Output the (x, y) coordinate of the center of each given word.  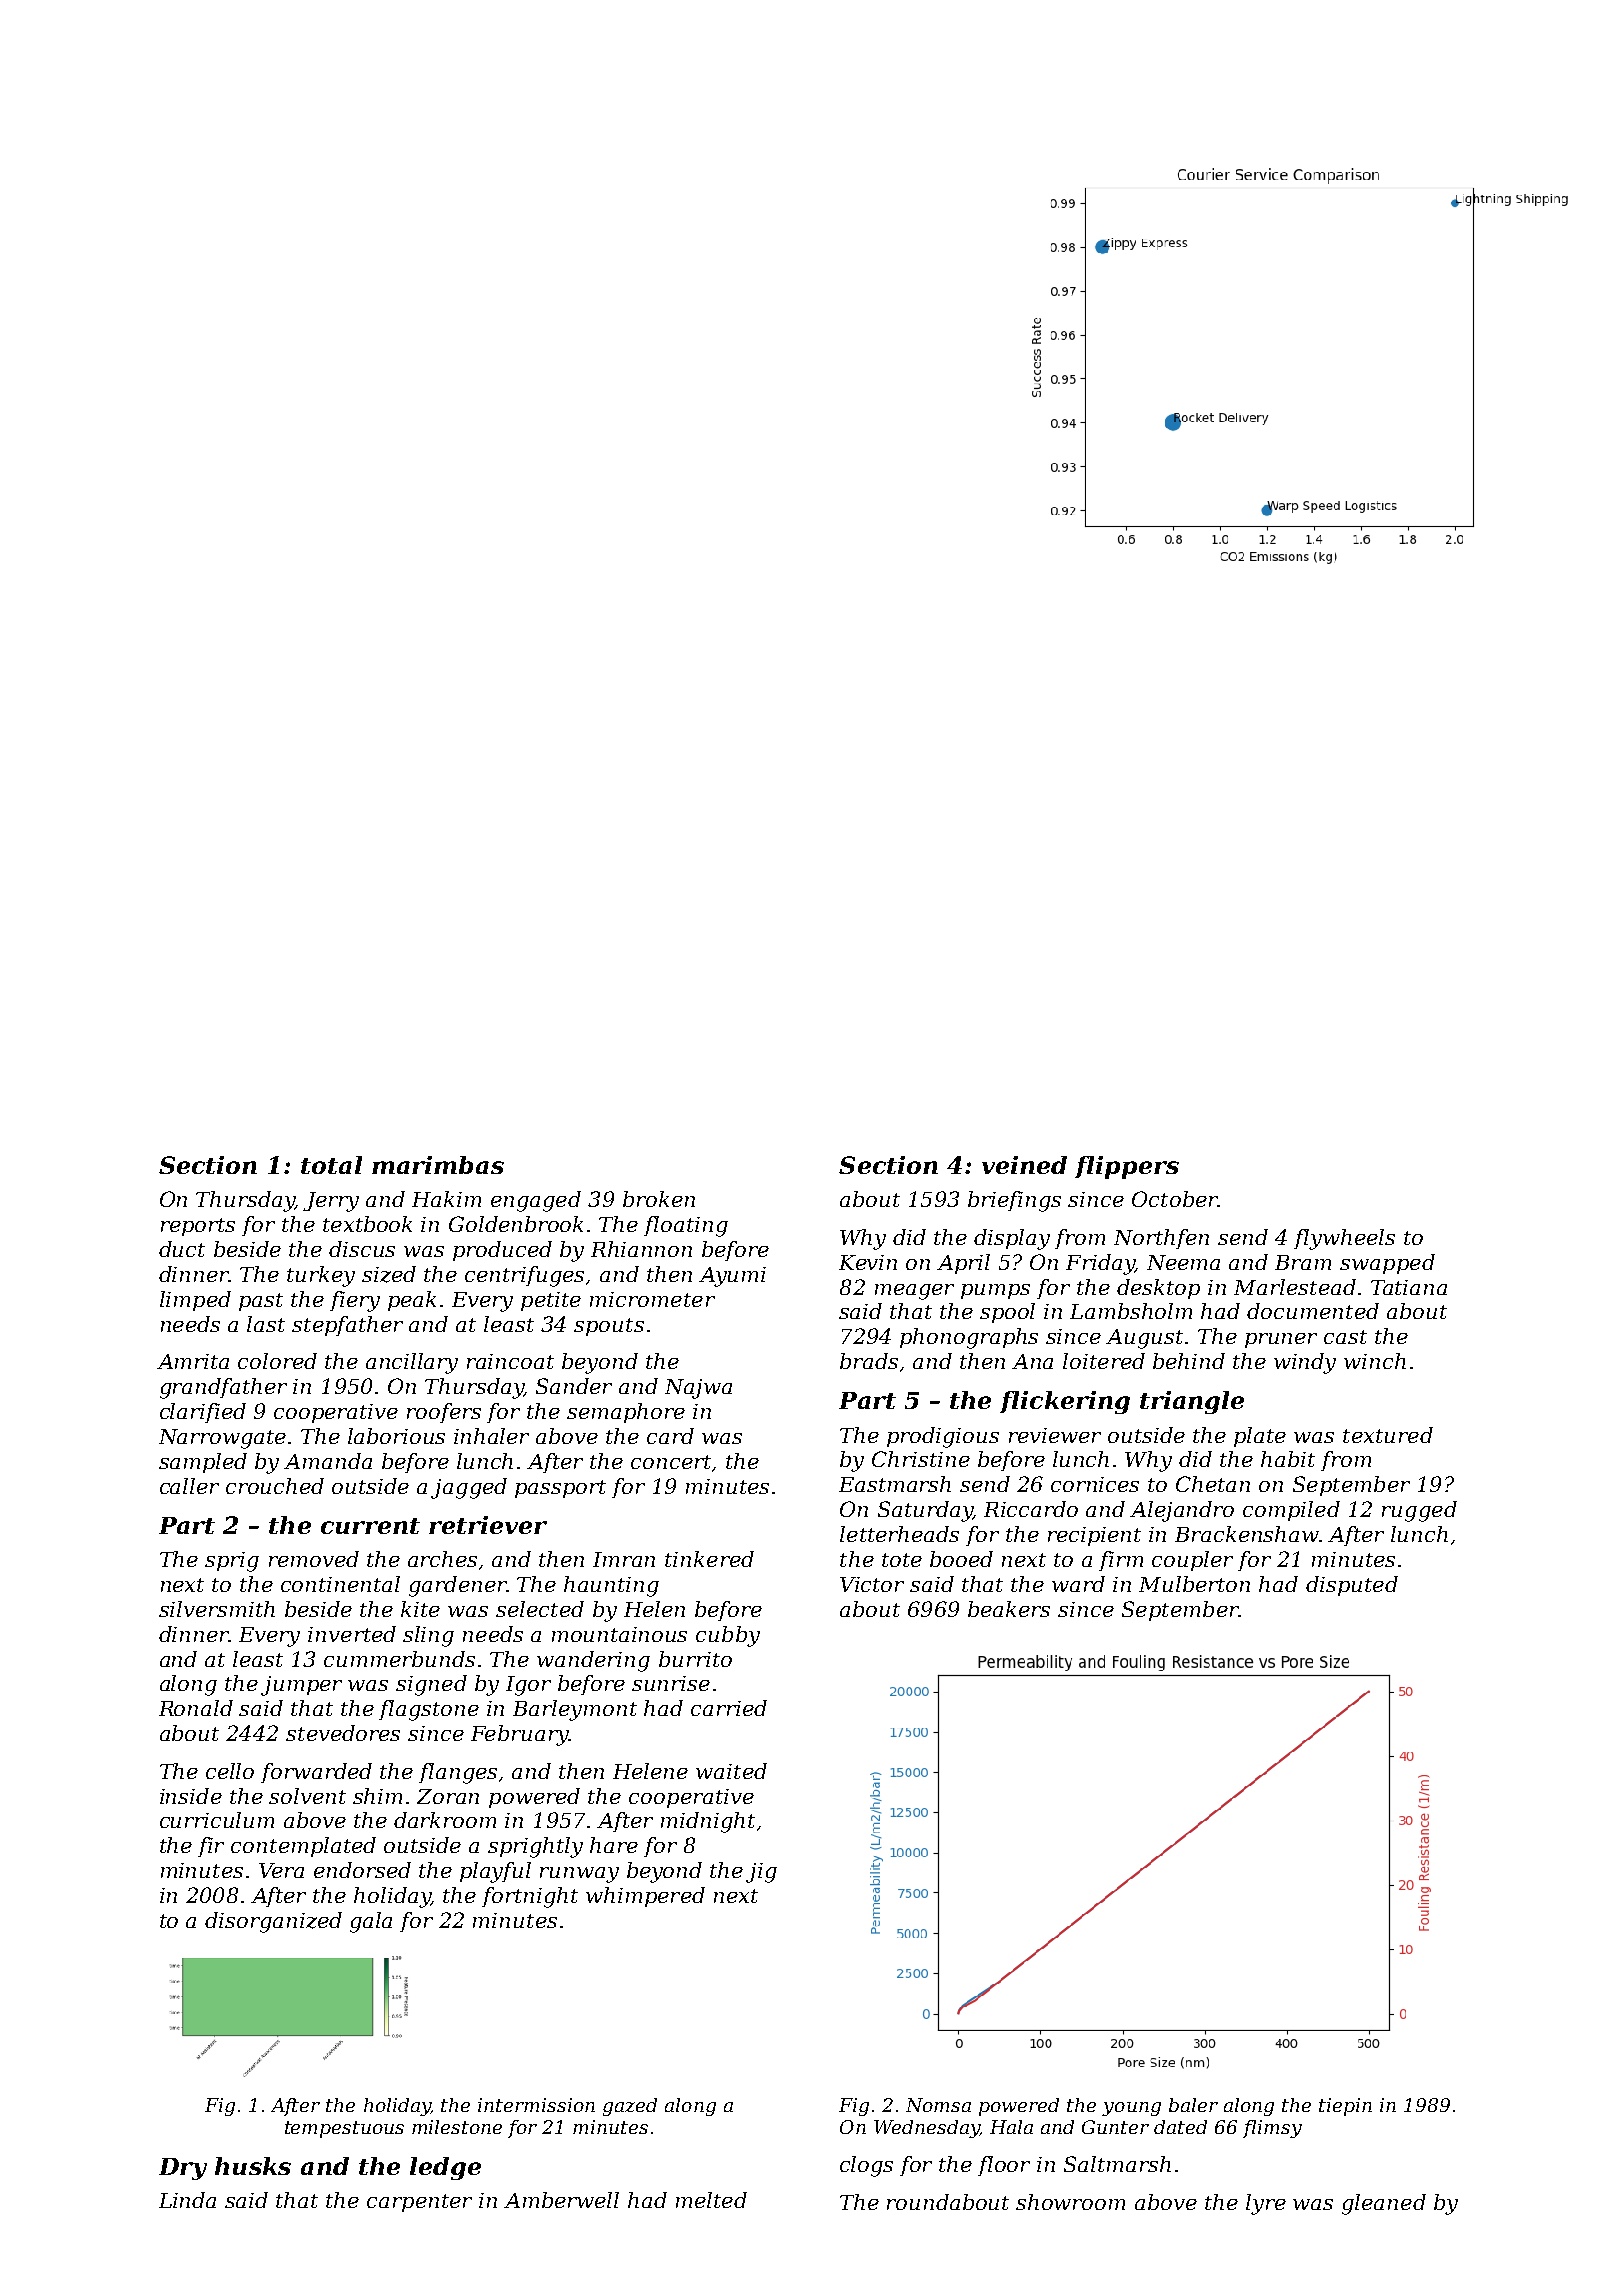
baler (1193, 2105)
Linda (187, 2200)
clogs (866, 2166)
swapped (1387, 1264)
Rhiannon (641, 1249)
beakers (1009, 1609)
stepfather (347, 1326)
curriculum (217, 1820)
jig (761, 1873)
